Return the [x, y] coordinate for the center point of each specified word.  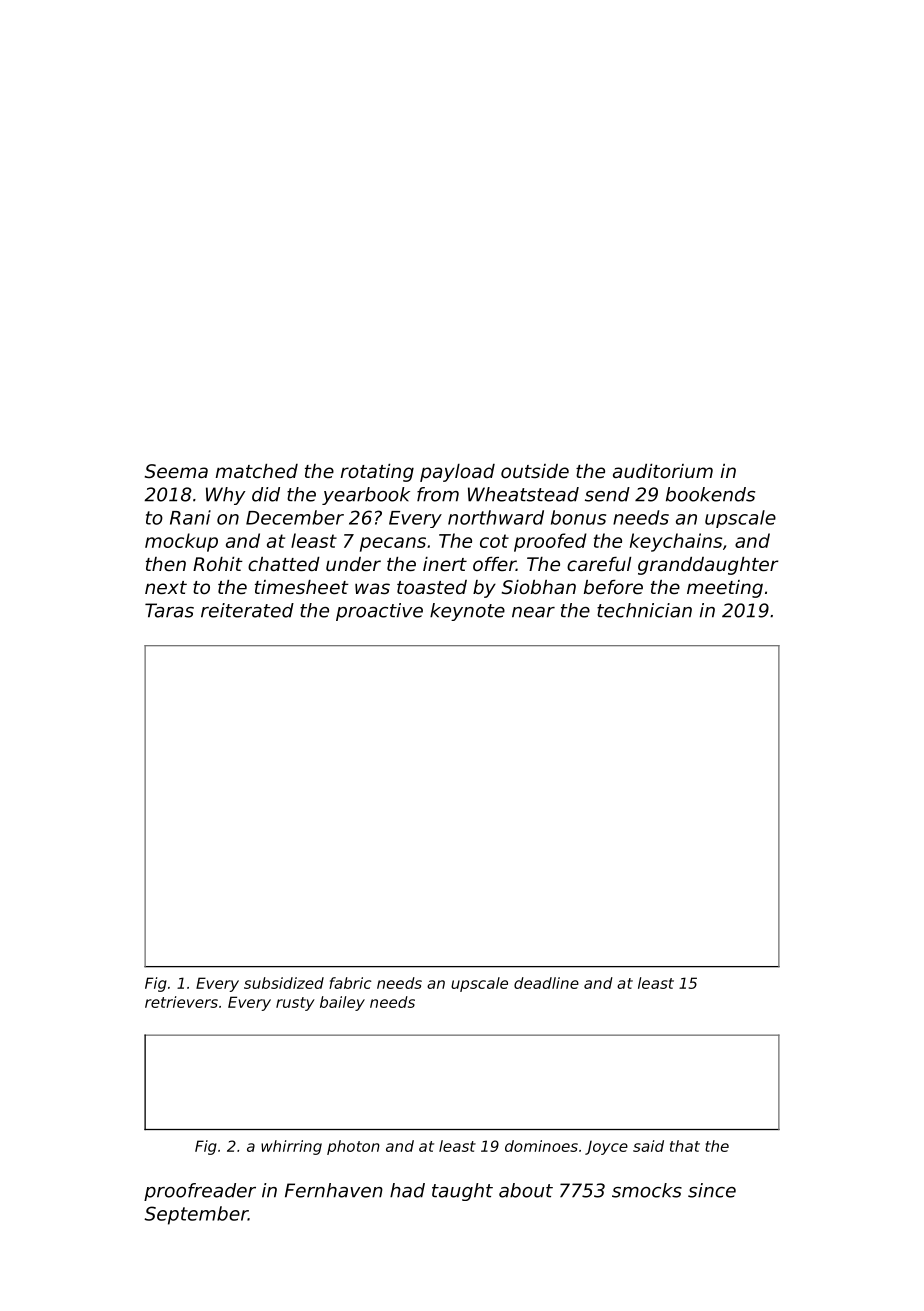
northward [496, 517]
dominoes [541, 1146]
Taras [169, 610]
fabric [350, 983]
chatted [284, 564]
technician [644, 610]
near [533, 612]
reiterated [247, 610]
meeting [725, 589]
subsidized [284, 983]
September [196, 1215]
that [685, 1146]
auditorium [663, 471]
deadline [546, 983]
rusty [295, 1004]
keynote [467, 612]
